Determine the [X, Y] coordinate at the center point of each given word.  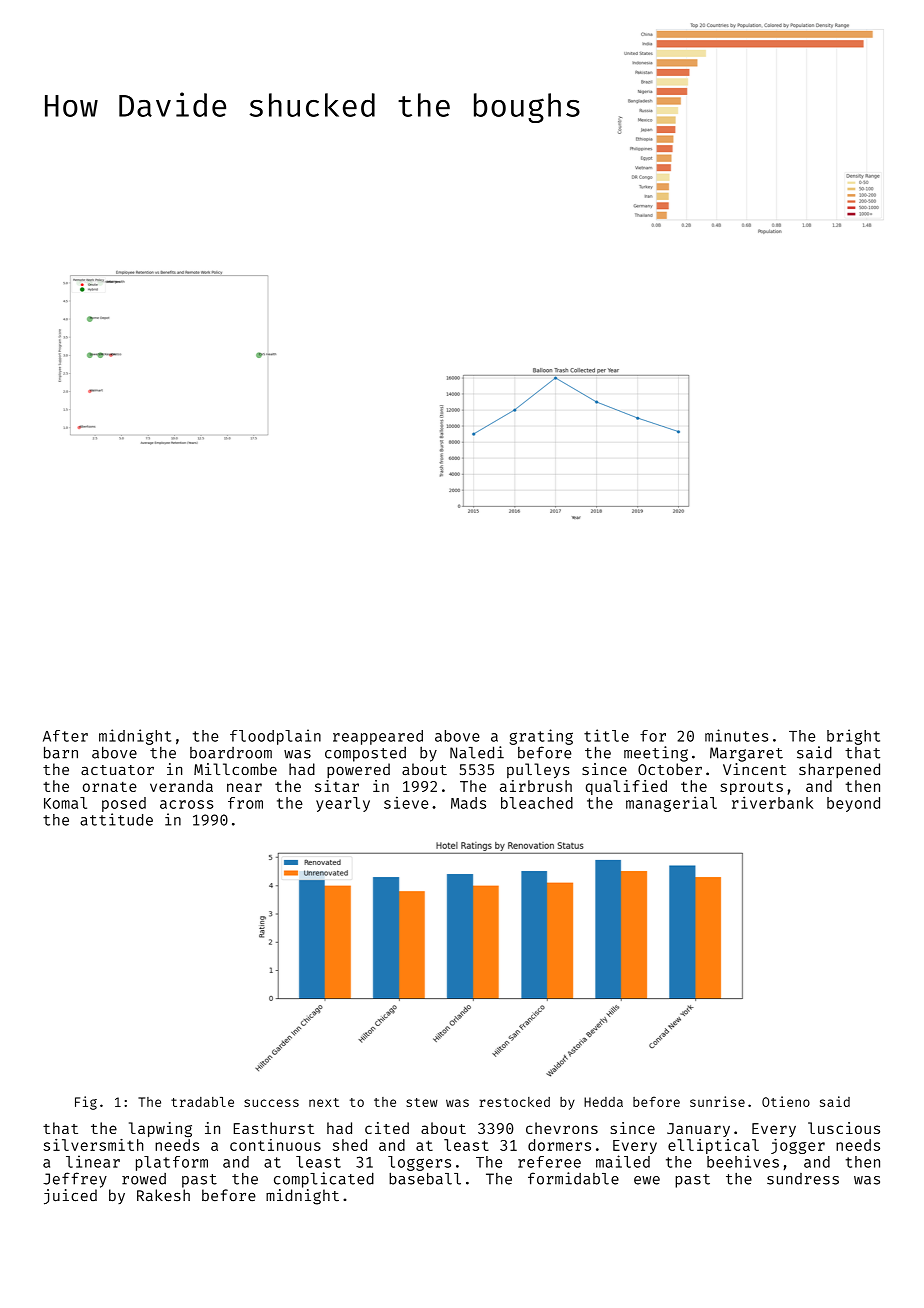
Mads [468, 803]
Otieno [786, 1101]
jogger [798, 1146]
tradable [202, 1102]
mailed [623, 1161]
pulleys [538, 771]
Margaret [746, 754]
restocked [514, 1102]
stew [422, 1102]
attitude [116, 819]
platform [172, 1163]
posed [124, 804]
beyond [853, 804]
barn [61, 752]
